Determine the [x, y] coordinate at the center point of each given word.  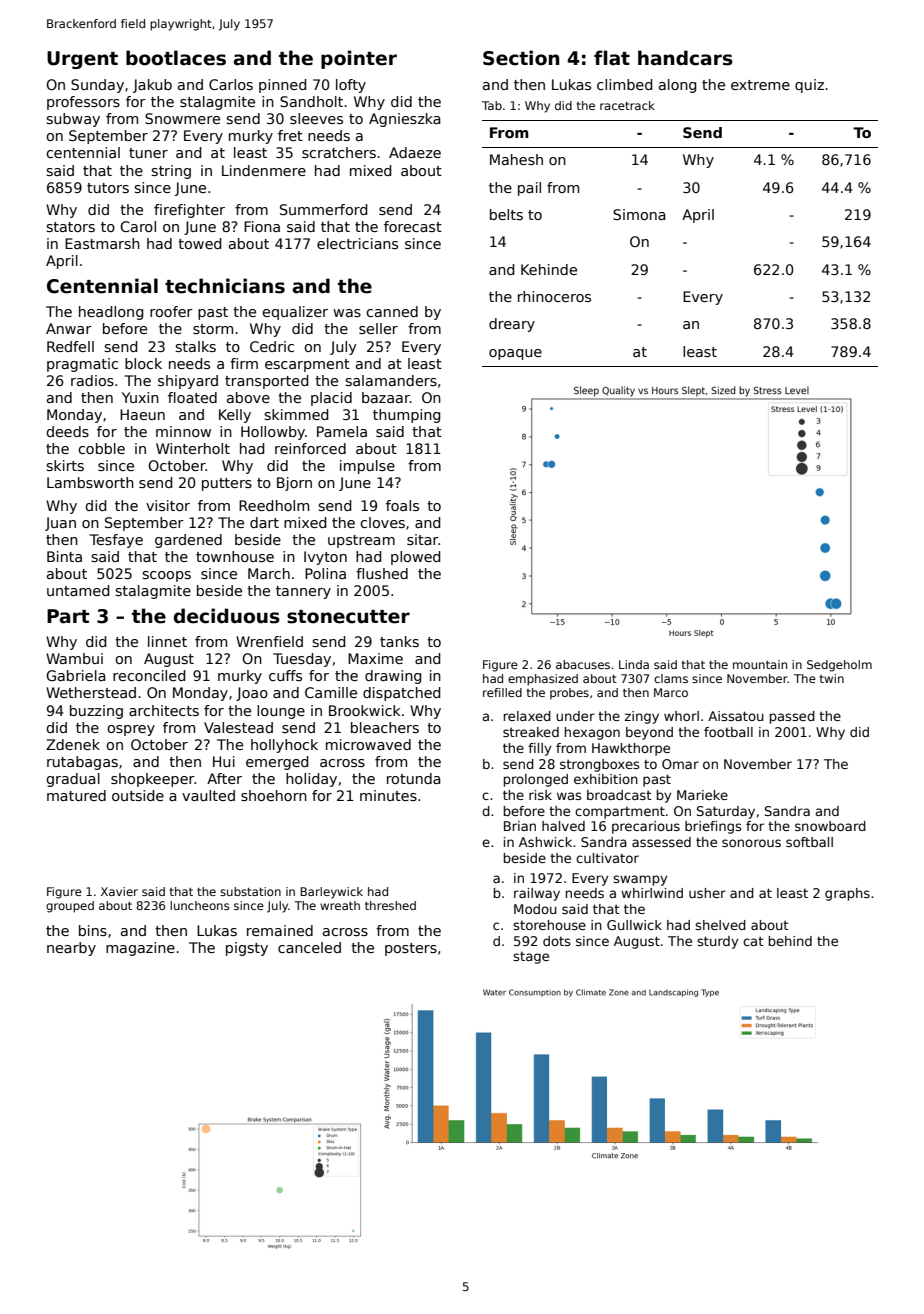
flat [612, 58]
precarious [646, 827]
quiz [809, 86]
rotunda [414, 778]
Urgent [82, 60]
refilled [502, 692]
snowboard [830, 826]
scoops [166, 576]
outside [138, 795]
